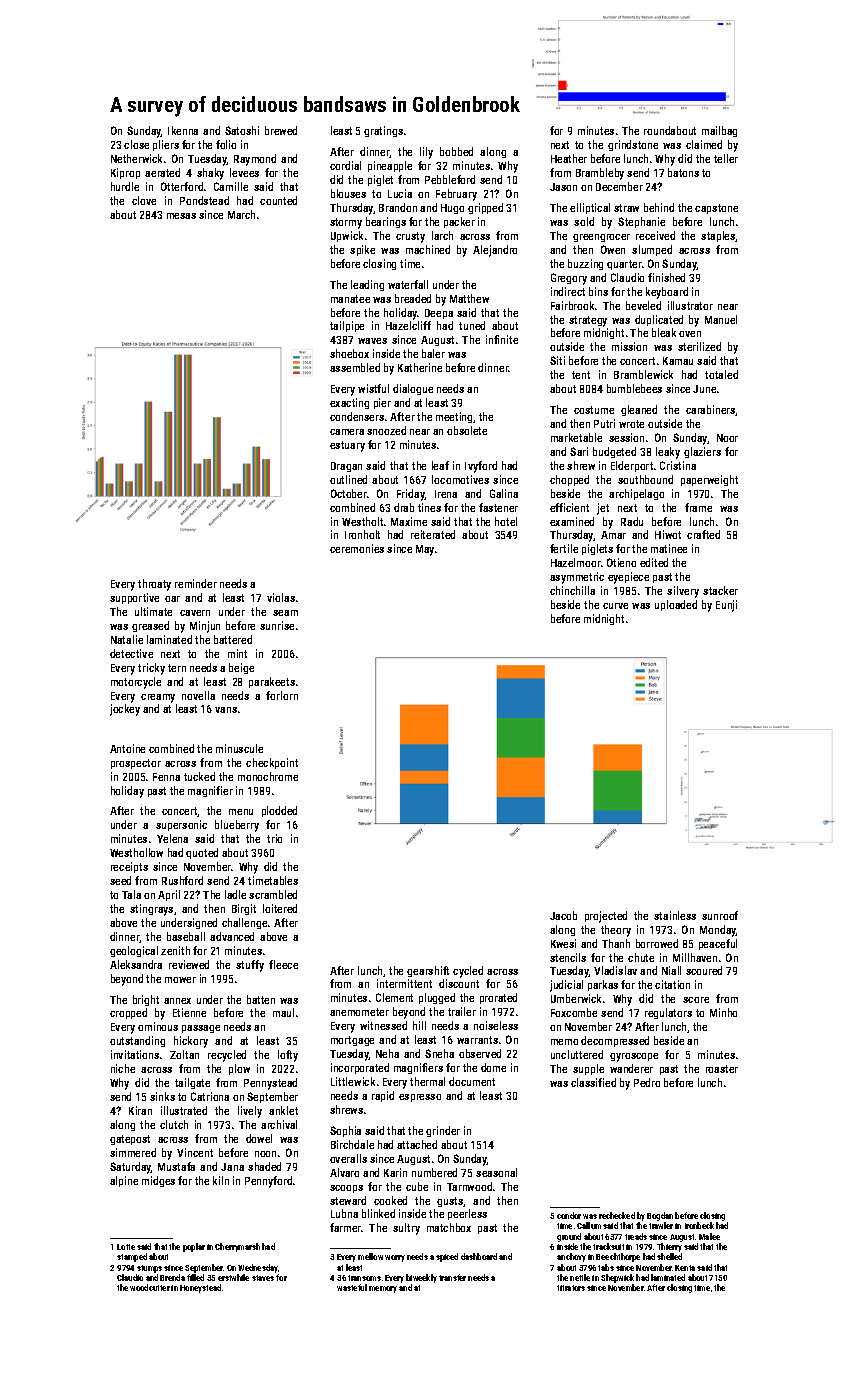 This document has height=1400, width=849. Describe the element at coordinates (183, 130) in the document. I see `Ikenna` at that location.
